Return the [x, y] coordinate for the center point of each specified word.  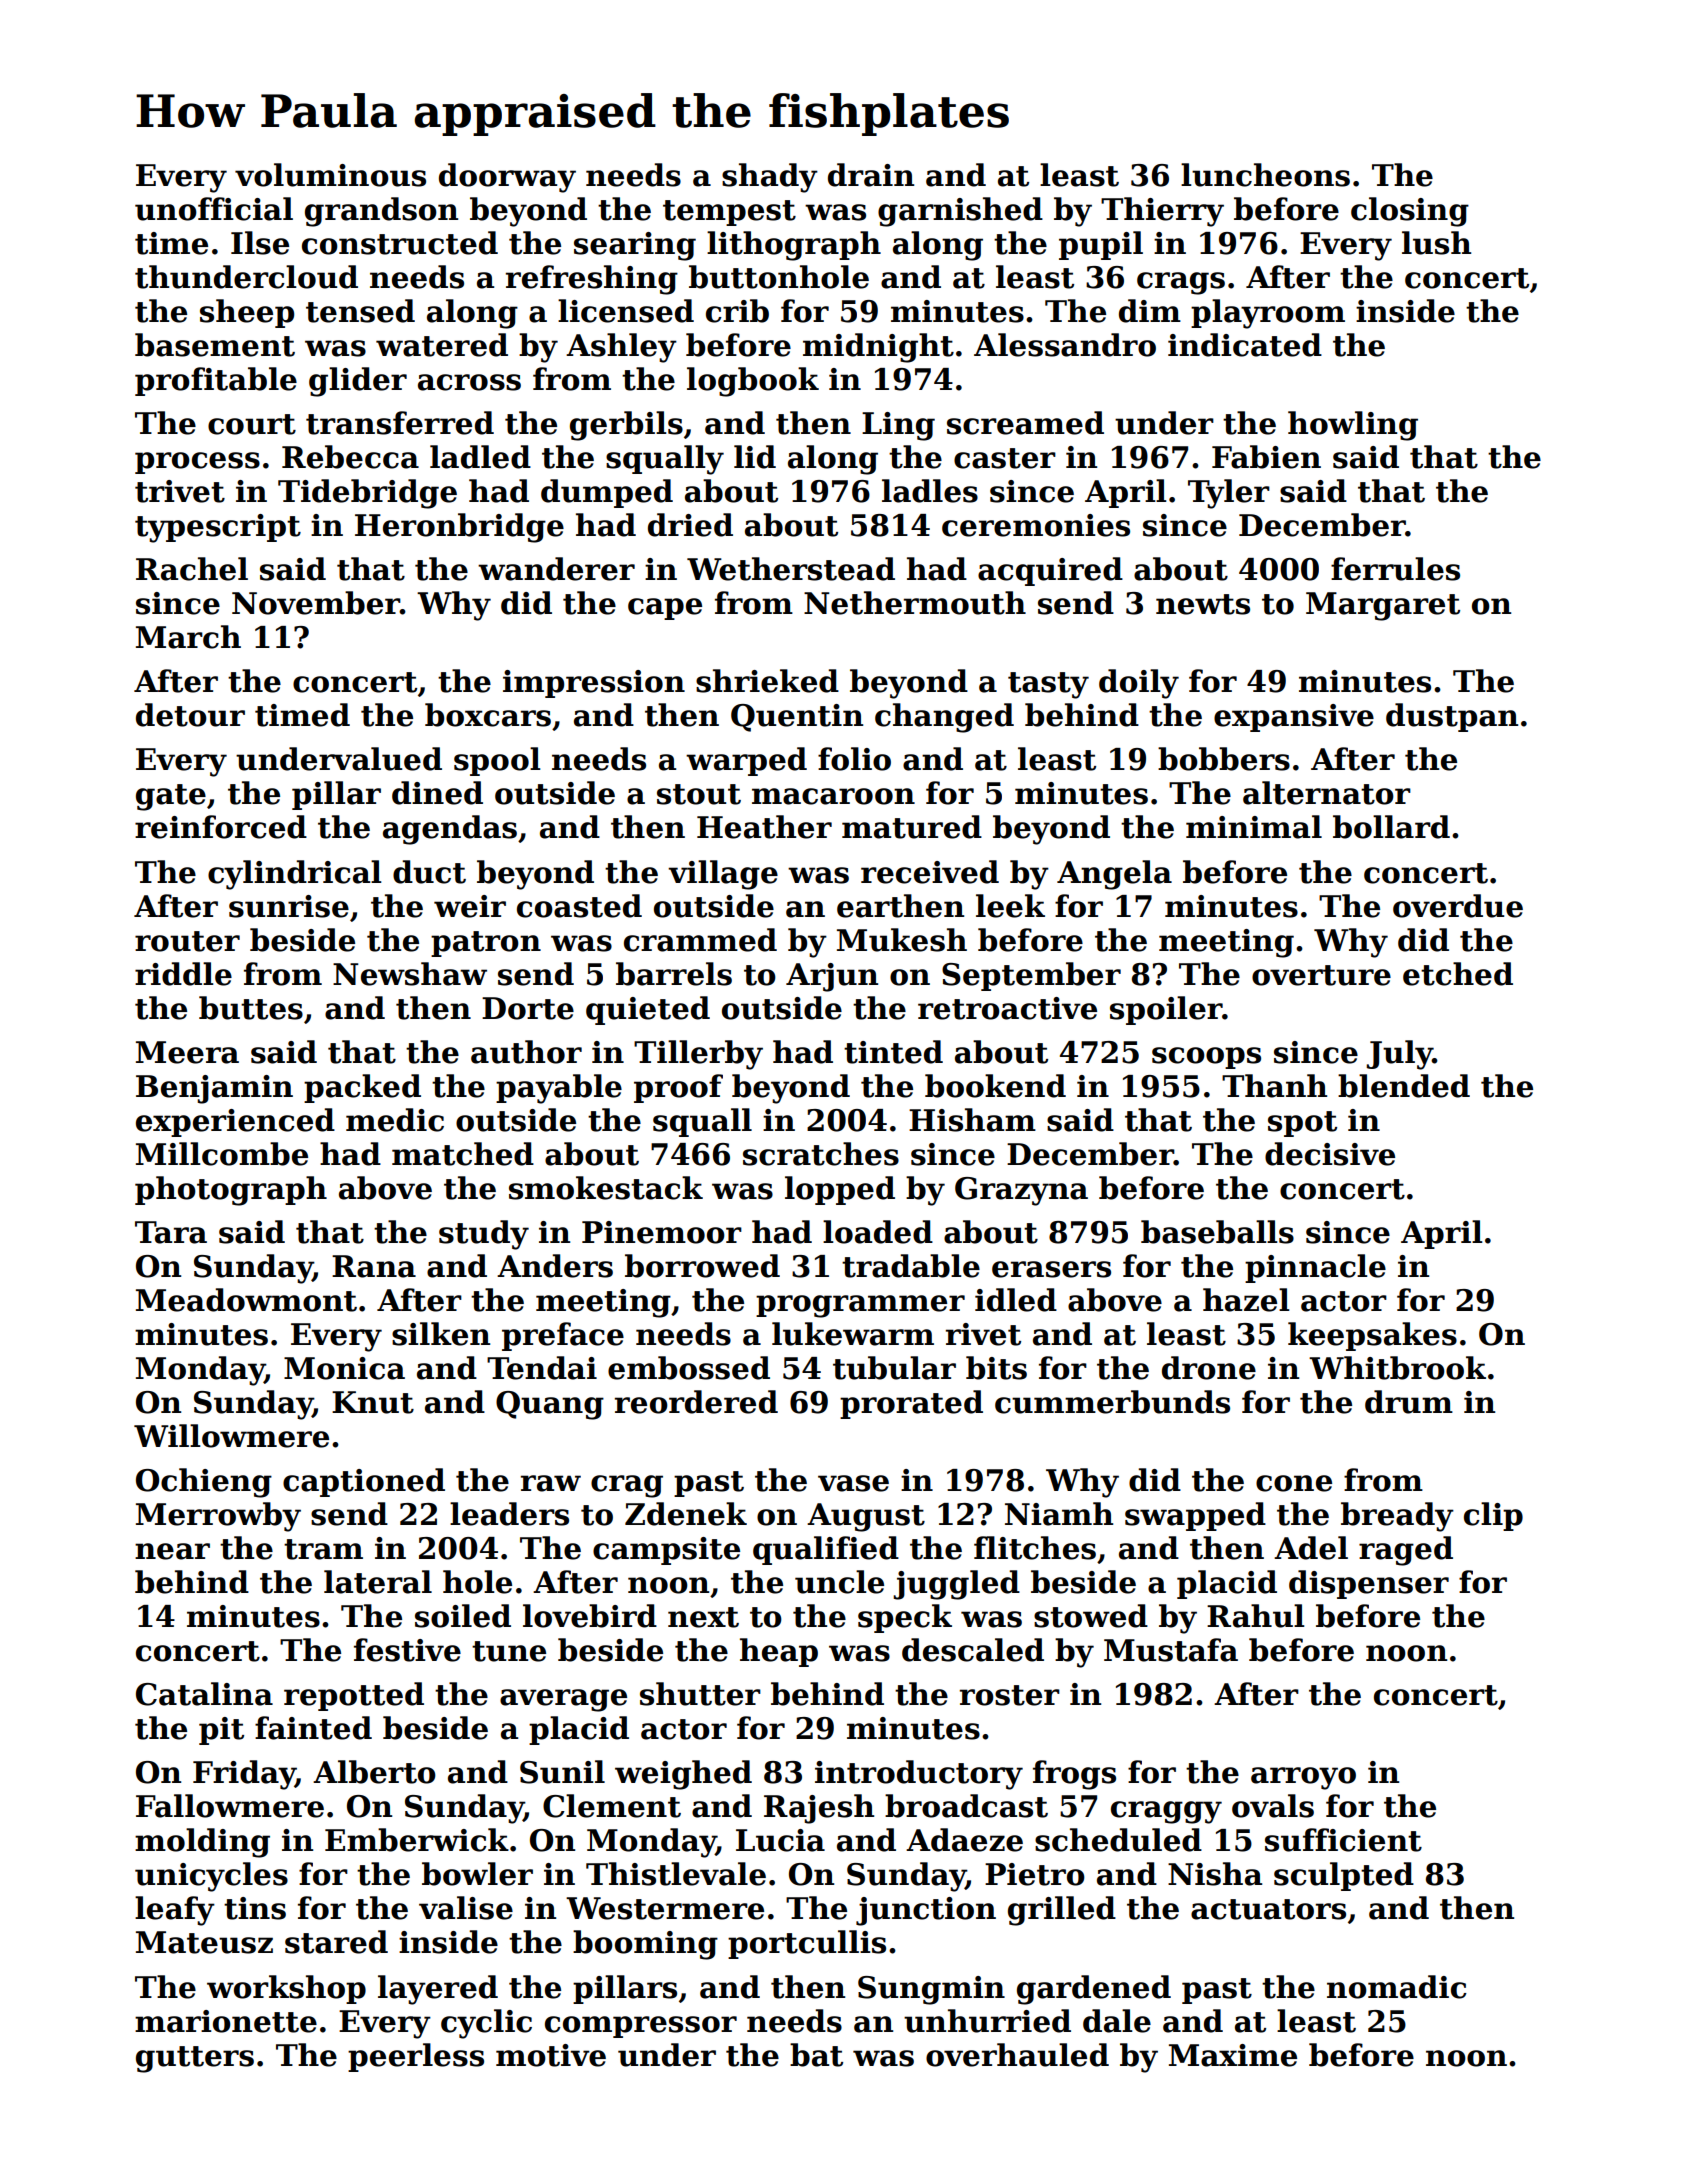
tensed [360, 311]
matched [463, 1154]
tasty [1048, 685]
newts [1203, 604]
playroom [1268, 314]
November [316, 603]
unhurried [987, 2021]
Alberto [374, 1772]
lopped [840, 1190]
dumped [607, 493]
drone [1209, 1368]
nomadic [1397, 1987]
